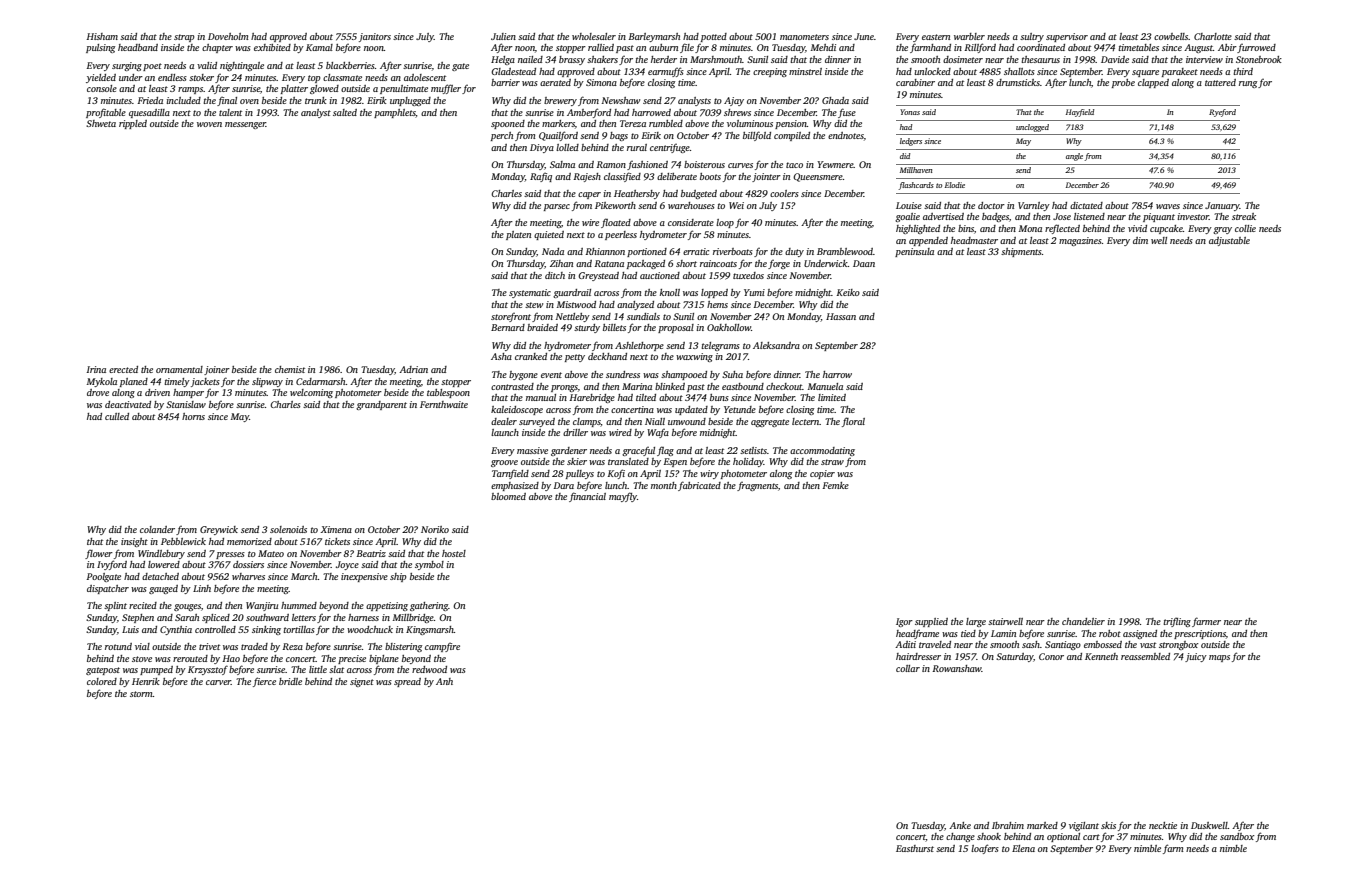 The height and width of the page is (887, 1372). Describe the element at coordinates (841, 316) in the page. I see `Hassan` at that location.
